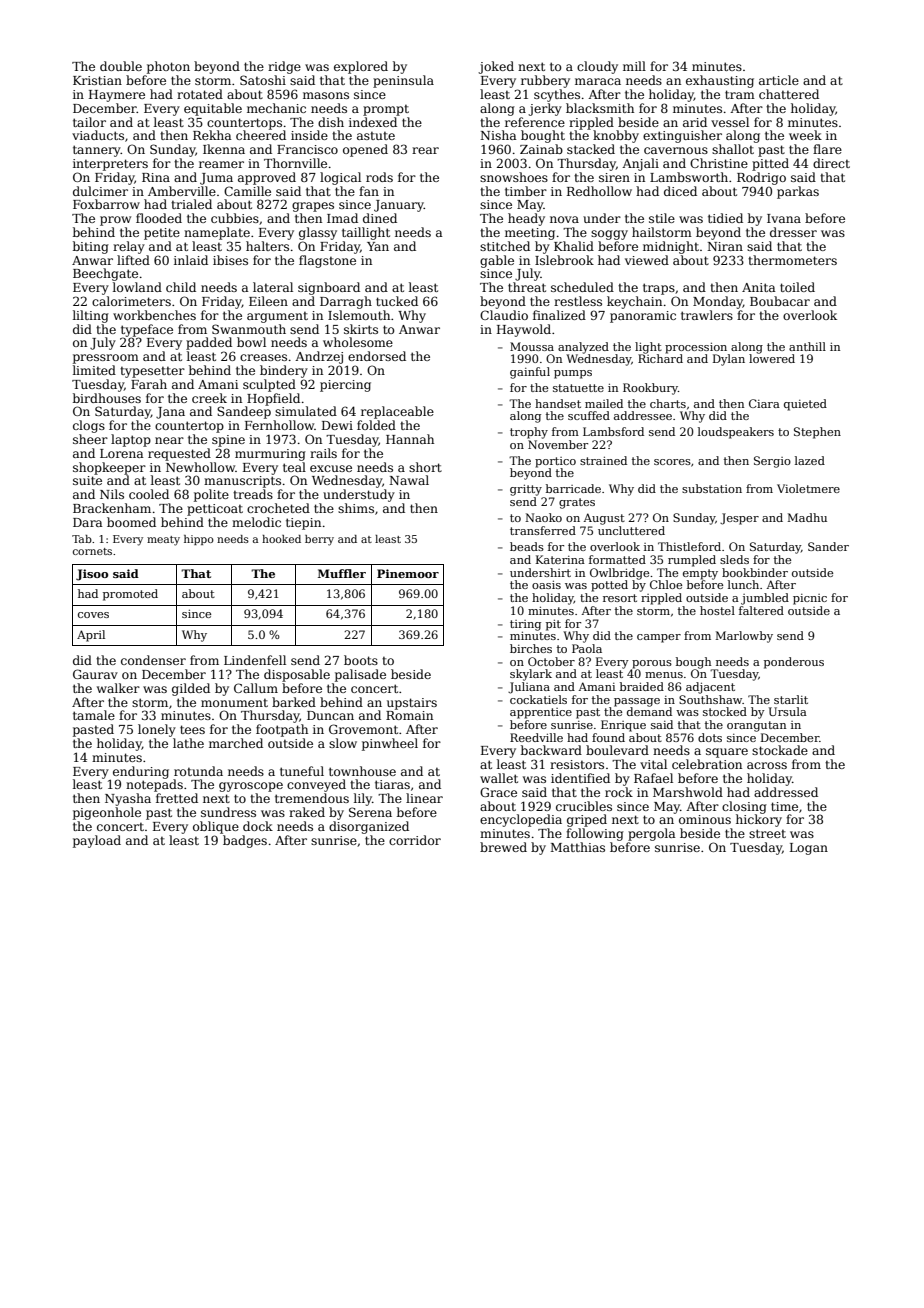 The height and width of the image is (1308, 924). What do you see at coordinates (503, 847) in the image?
I see `brewed` at bounding box center [503, 847].
